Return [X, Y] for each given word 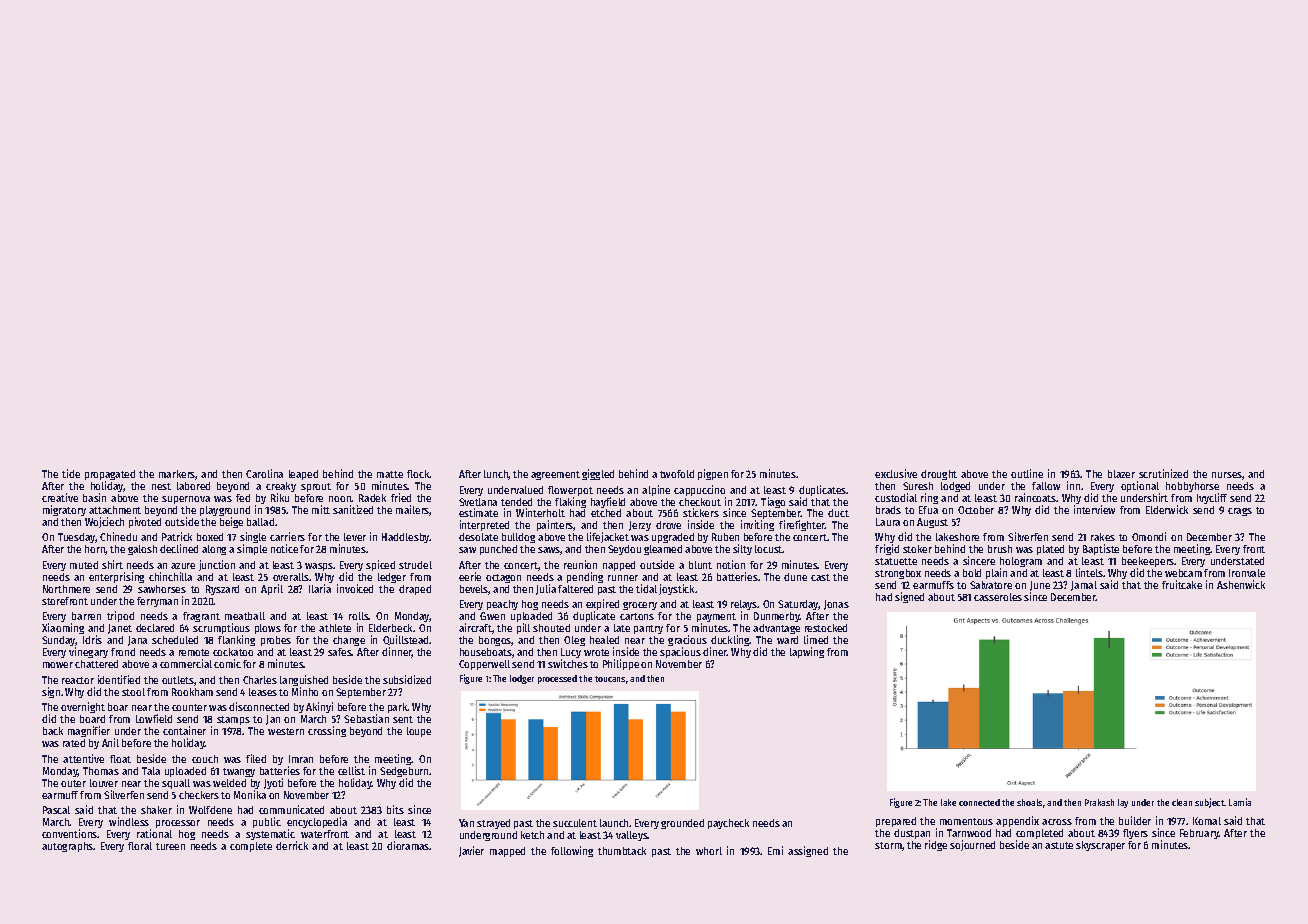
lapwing [807, 652]
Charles [260, 680]
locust [769, 549]
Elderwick [1167, 509]
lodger [522, 679]
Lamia [1240, 802]
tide [71, 473]
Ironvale [1247, 573]
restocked [826, 628]
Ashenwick [1241, 584]
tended [516, 502]
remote [194, 652]
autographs [68, 847]
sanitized [353, 509]
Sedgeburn [404, 772]
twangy [239, 772]
